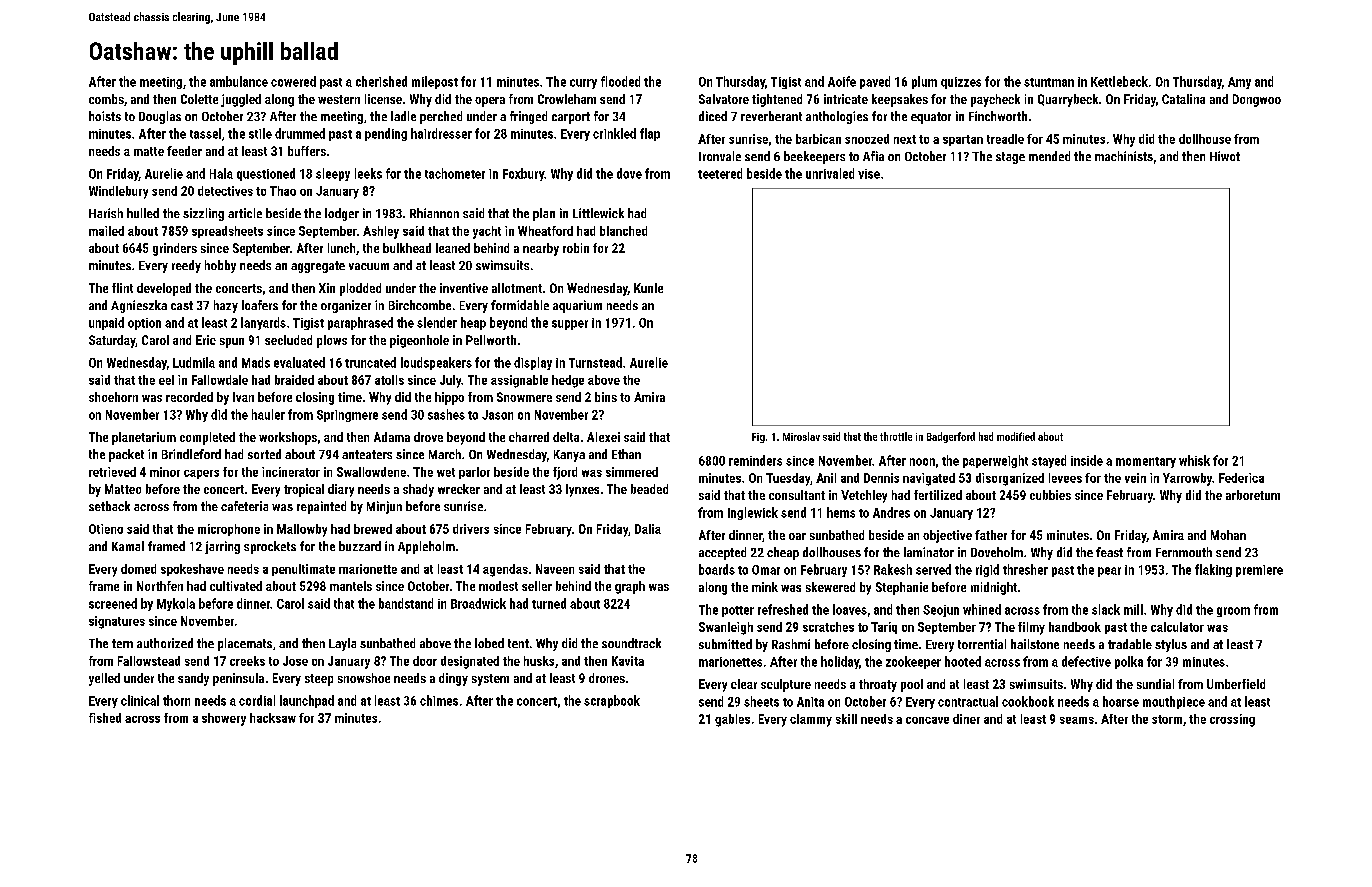 Image resolution: width=1372 pixels, height=887 pixels. Describe the element at coordinates (1239, 83) in the image. I see `Amy` at that location.
